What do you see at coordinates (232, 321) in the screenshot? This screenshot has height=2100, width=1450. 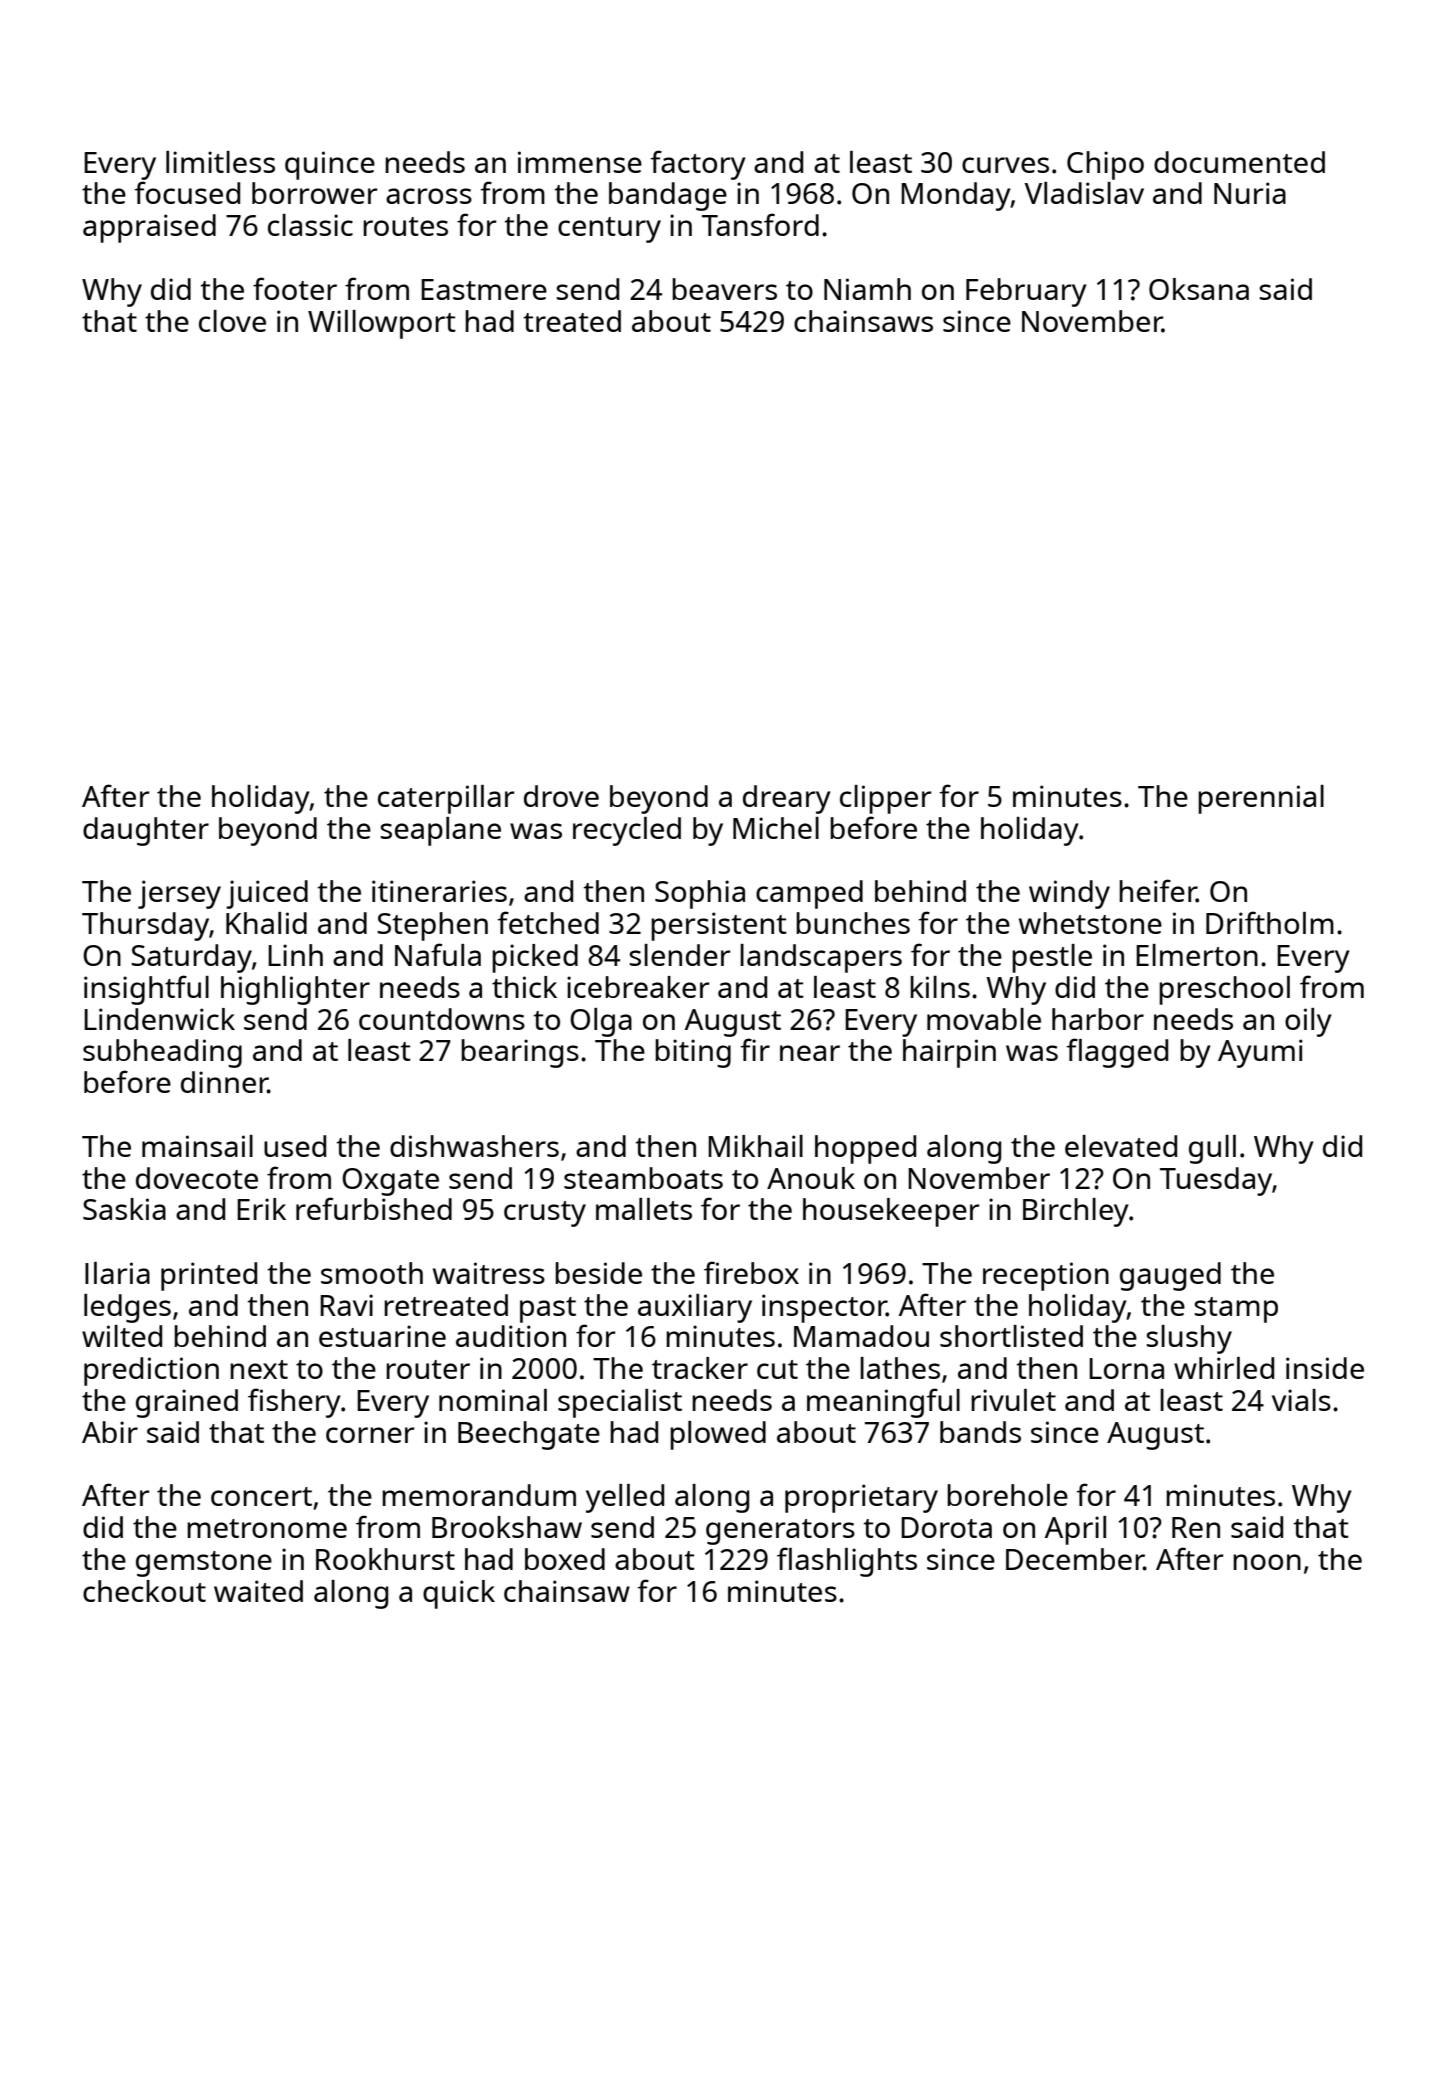 I see `clove` at bounding box center [232, 321].
